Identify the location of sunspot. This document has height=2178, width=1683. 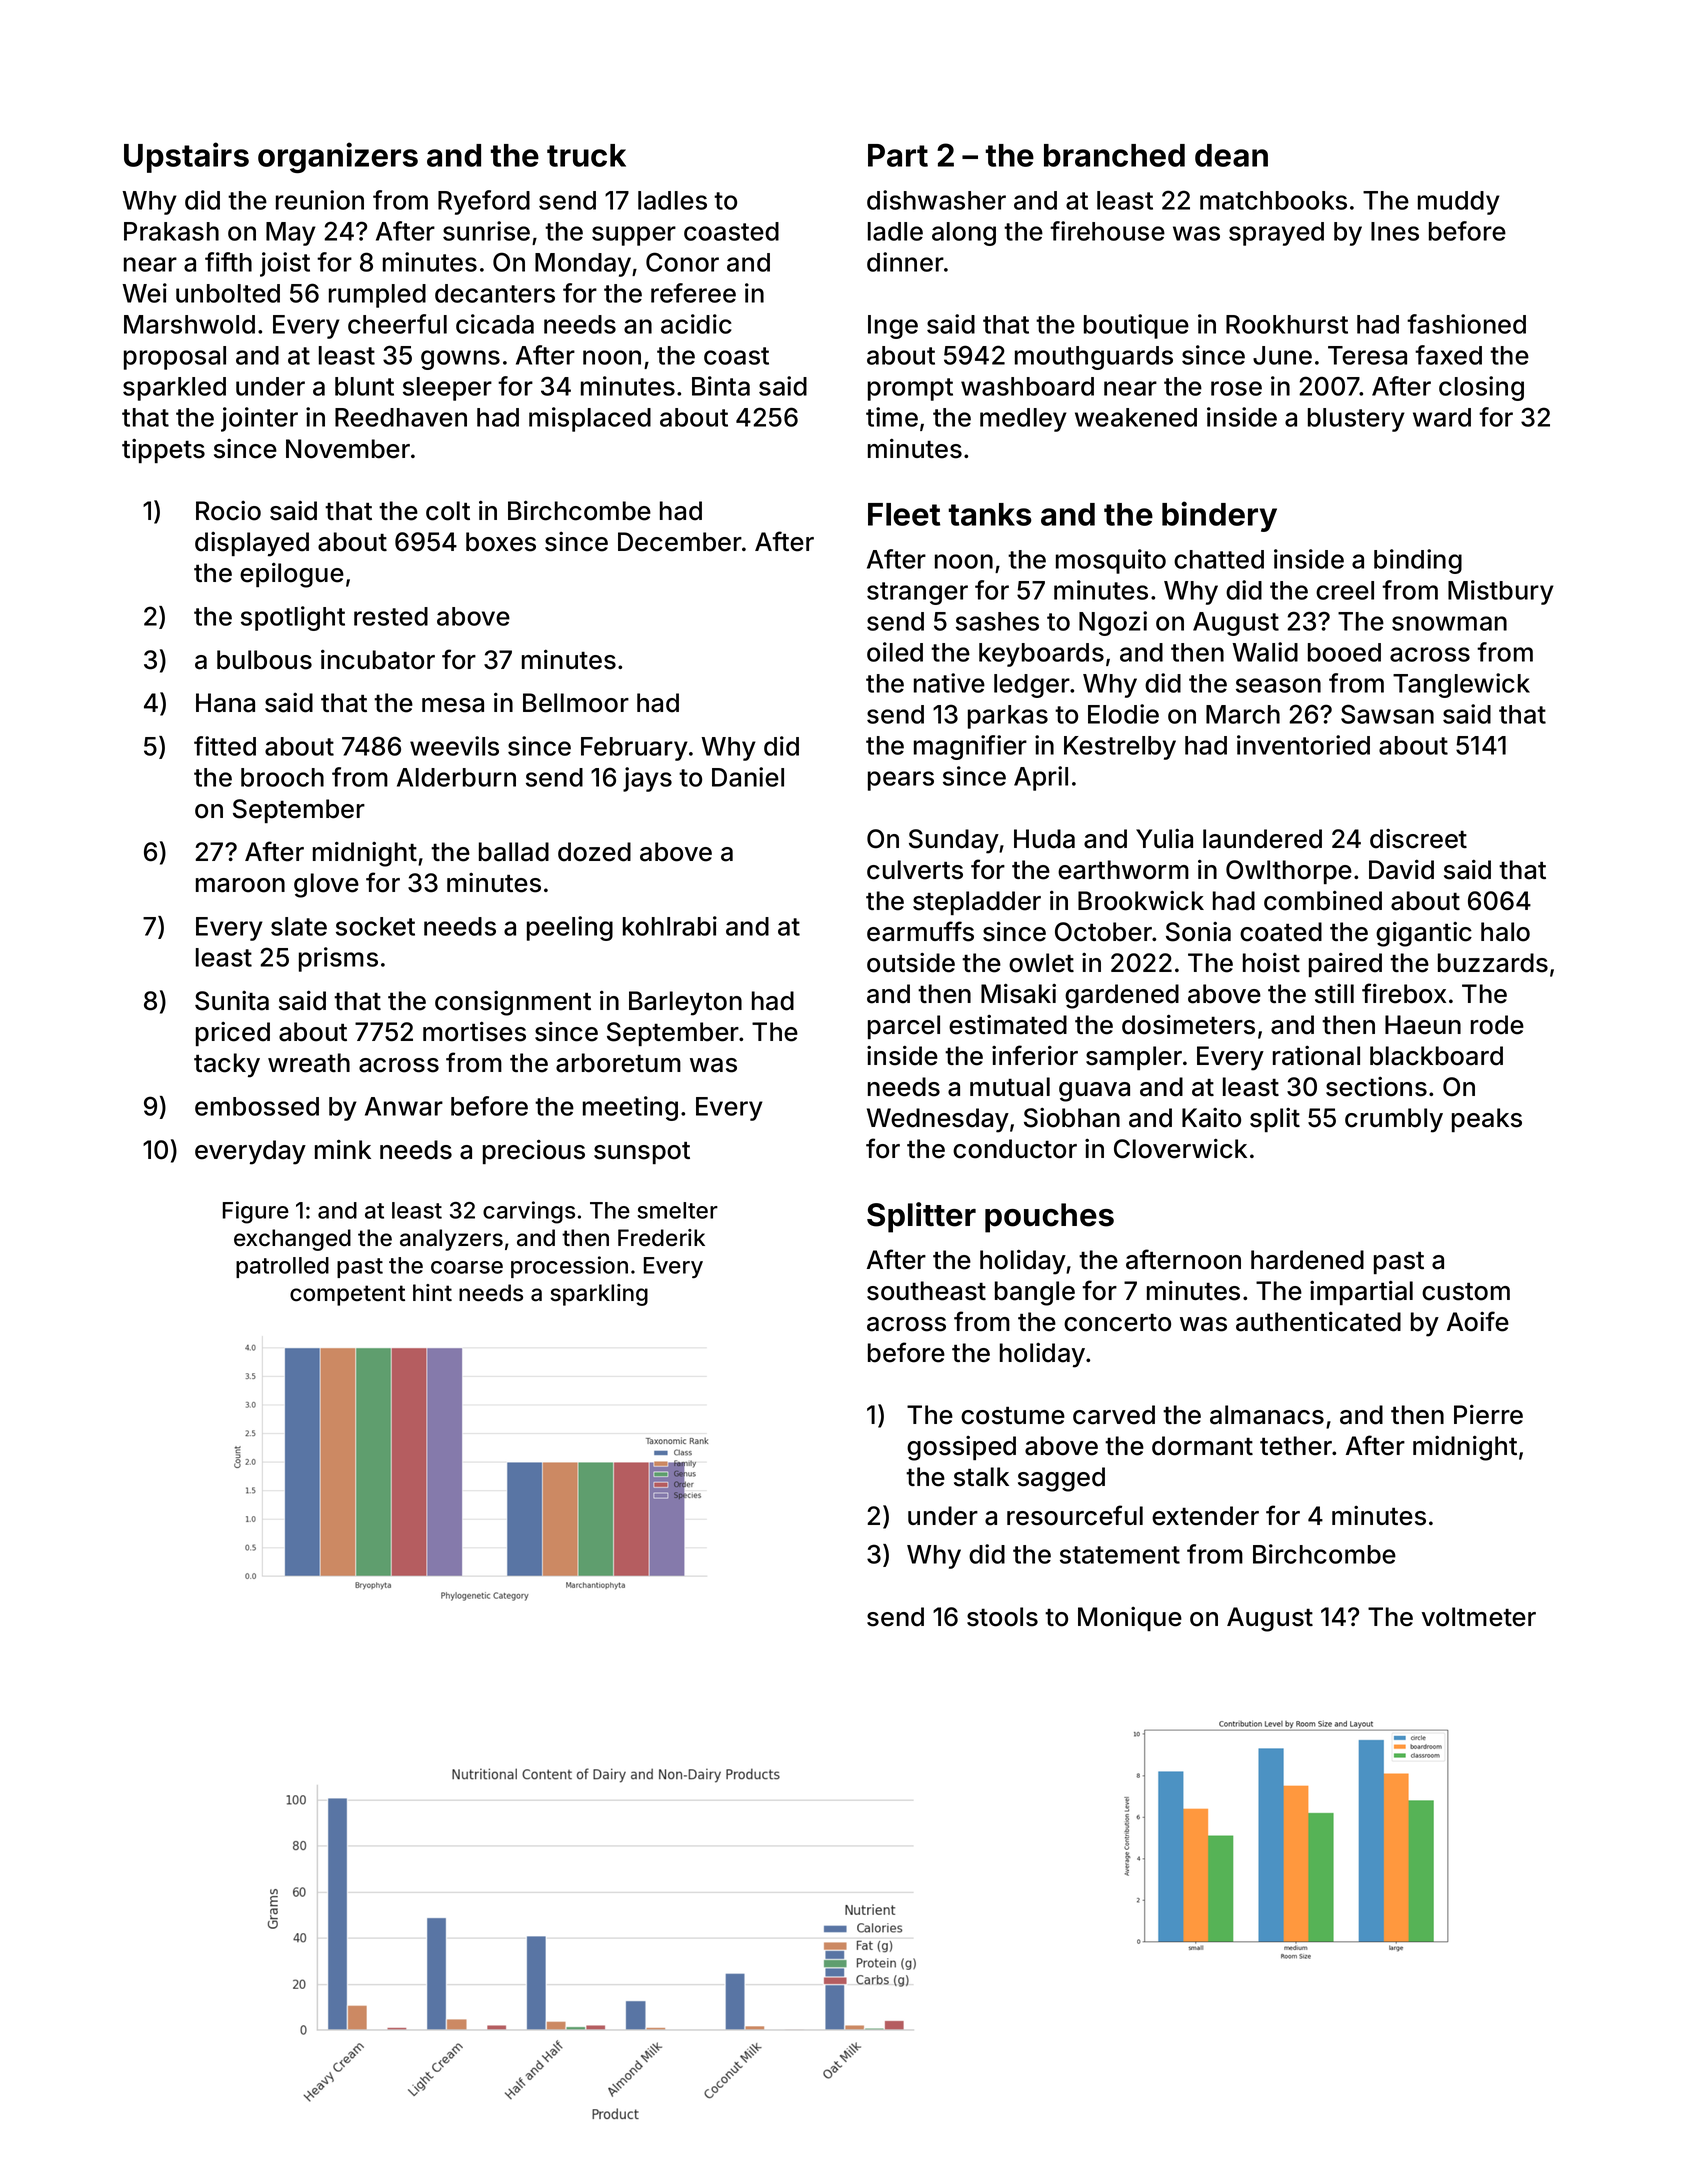
(642, 1153).
